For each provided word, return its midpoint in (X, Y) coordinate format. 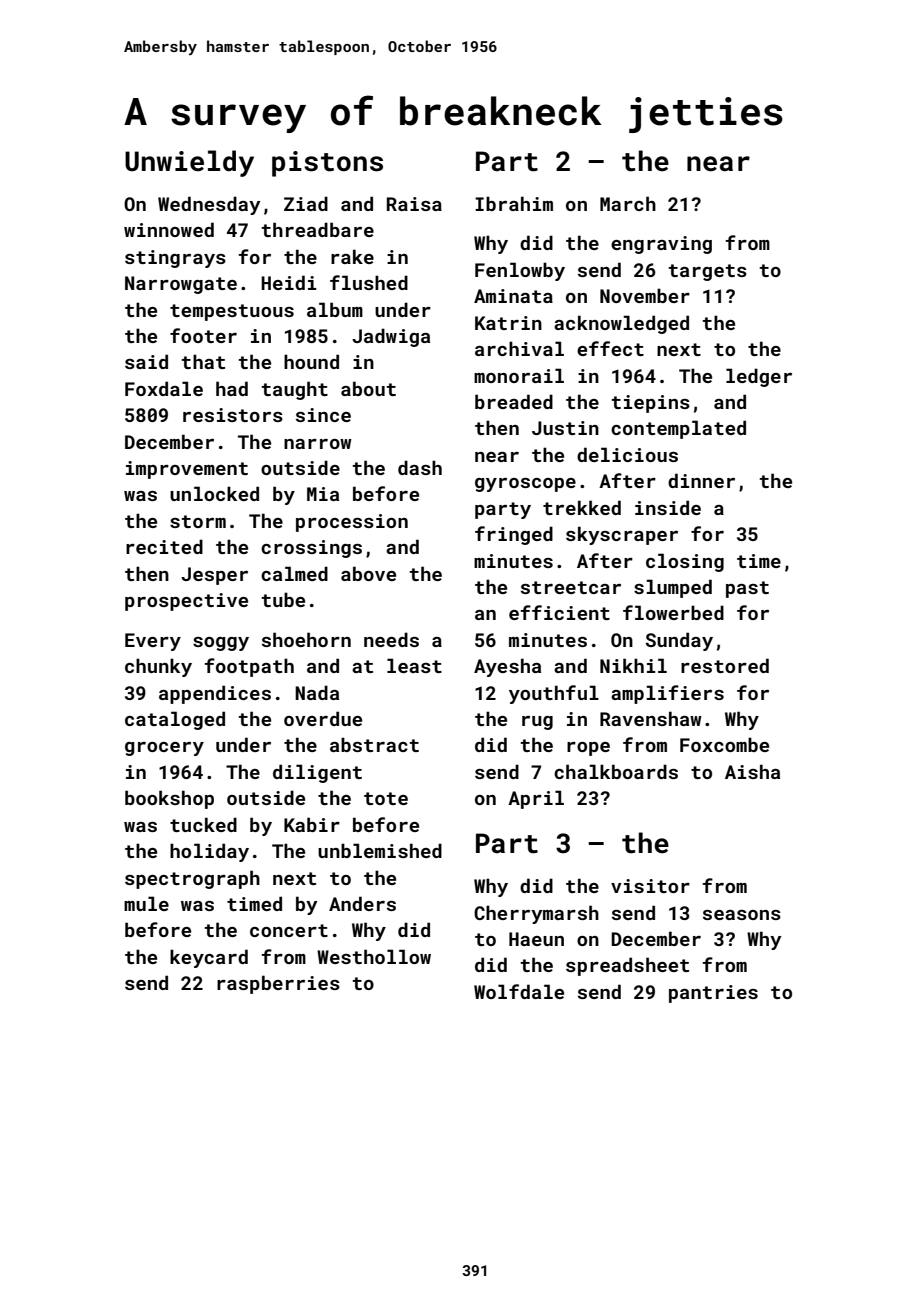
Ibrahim (514, 203)
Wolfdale (519, 991)
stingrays (175, 259)
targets (707, 272)
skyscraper (622, 535)
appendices (215, 694)
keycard (209, 958)
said (146, 361)
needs (391, 639)
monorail (519, 375)
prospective (186, 602)
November (645, 295)
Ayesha (507, 667)
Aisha (752, 771)
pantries (713, 994)
